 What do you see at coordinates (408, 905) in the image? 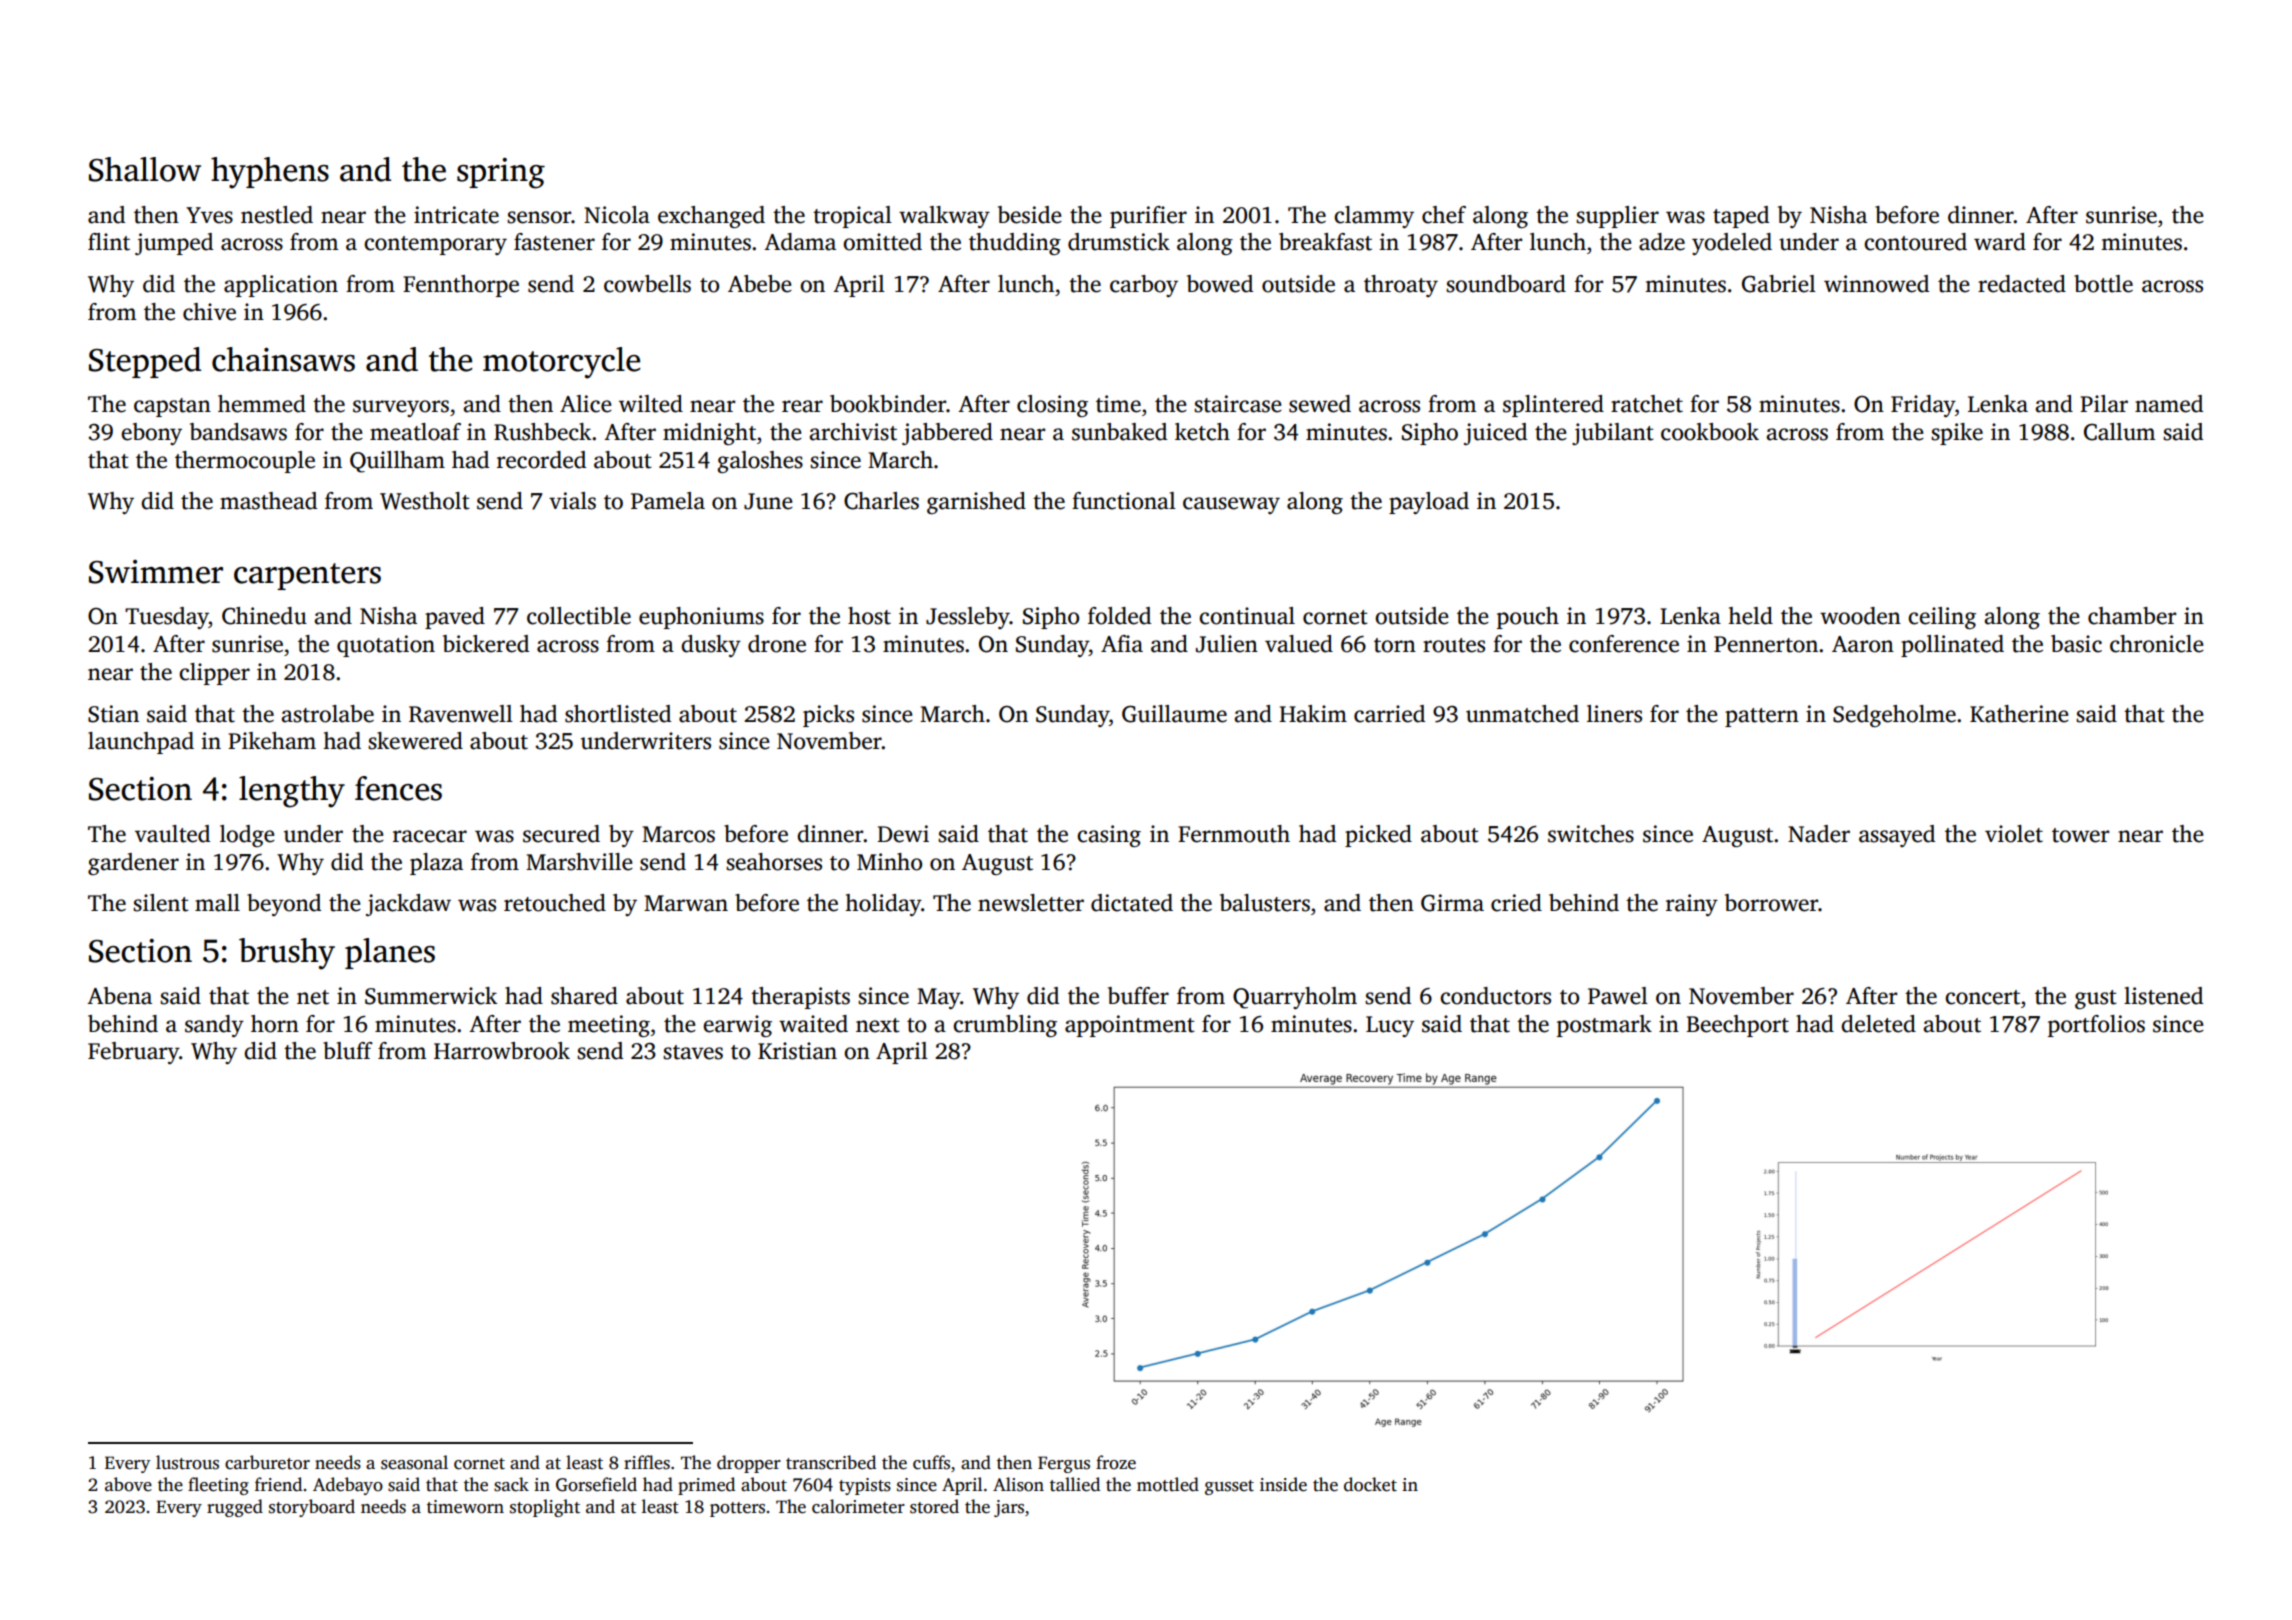
I see `jackdaw` at bounding box center [408, 905].
